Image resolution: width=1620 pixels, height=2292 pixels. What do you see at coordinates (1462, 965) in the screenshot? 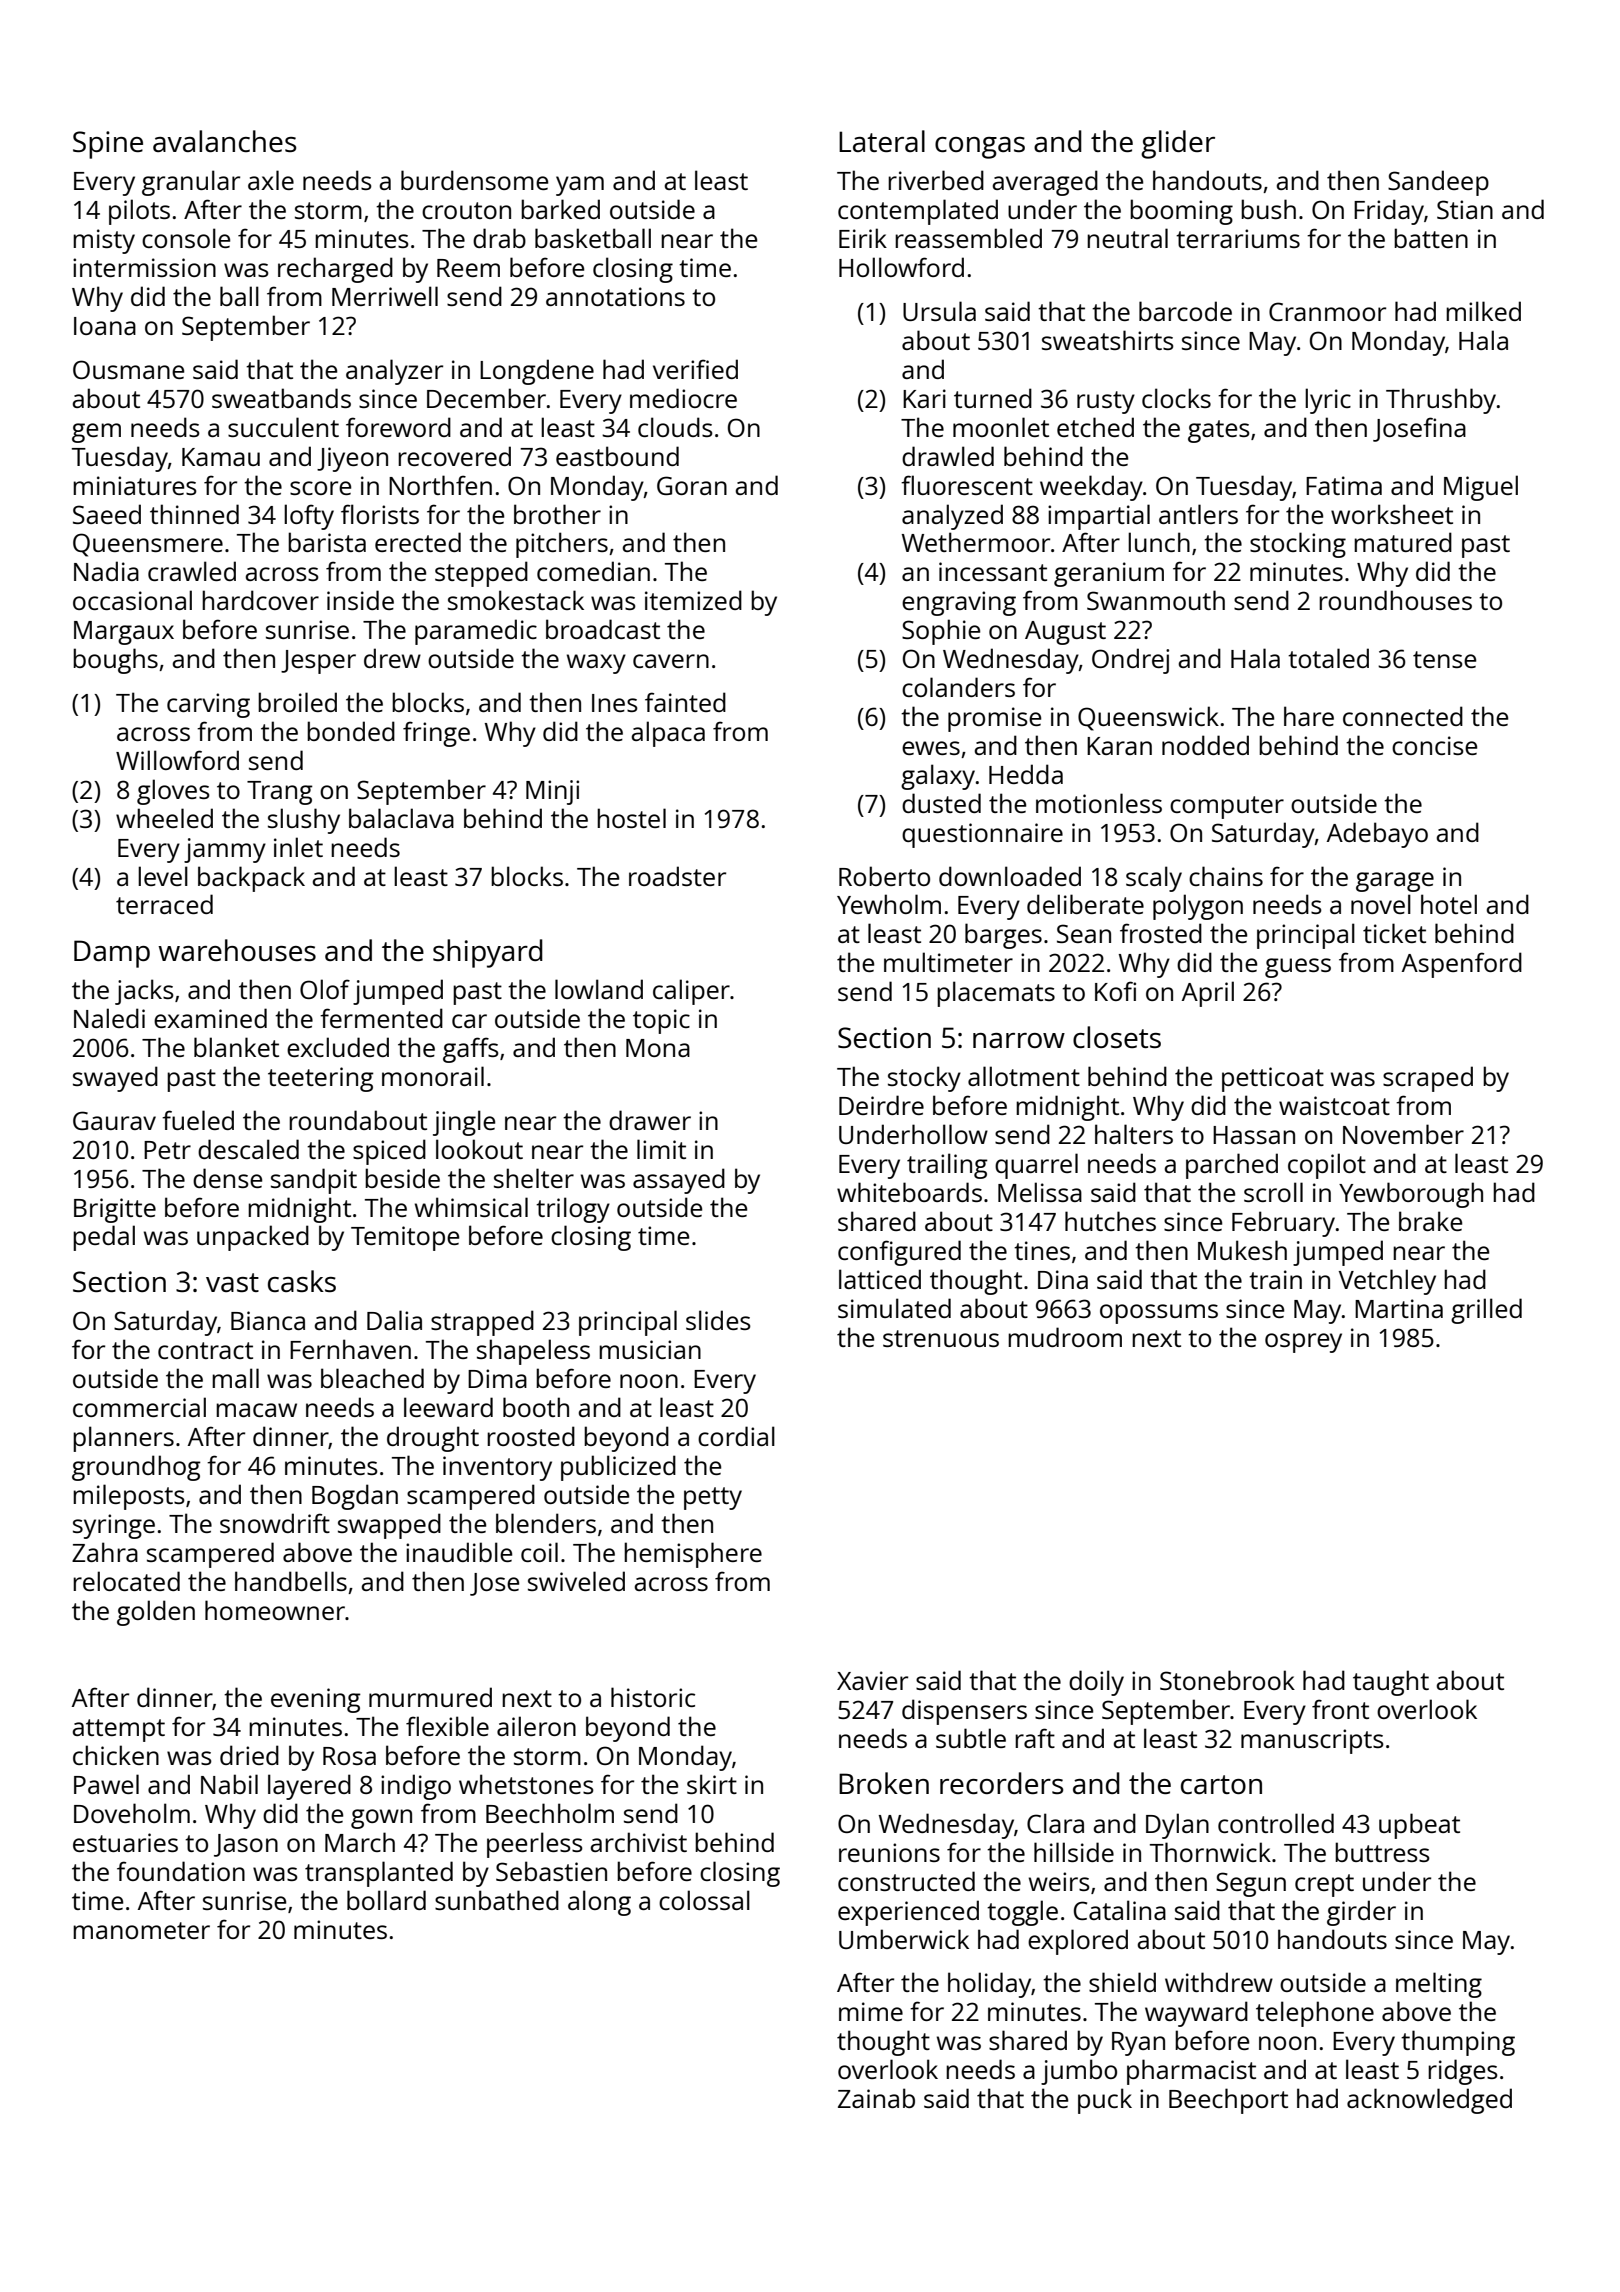
I see `Aspenford` at bounding box center [1462, 965].
